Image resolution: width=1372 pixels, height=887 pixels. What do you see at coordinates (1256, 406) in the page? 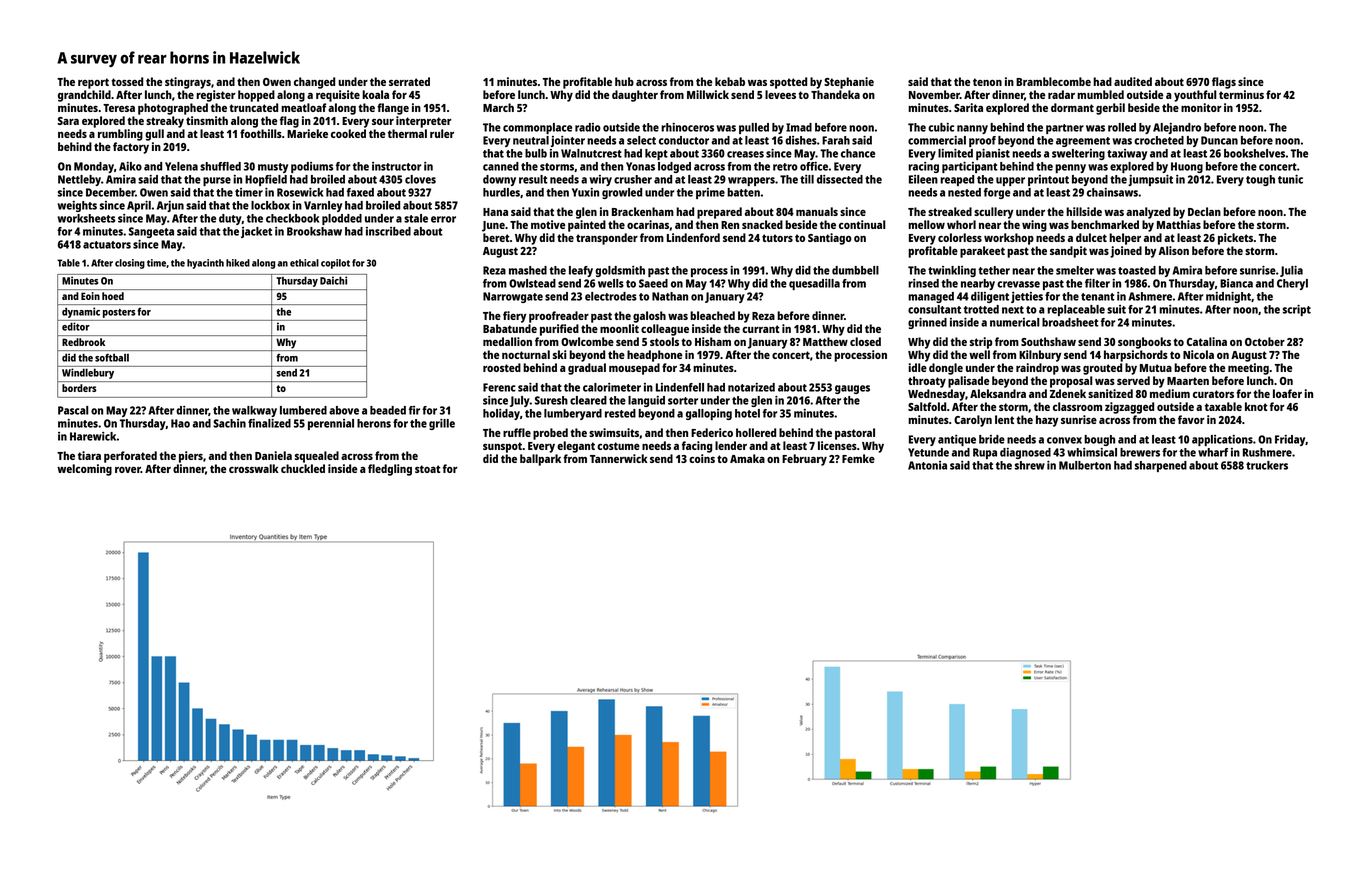
I see `knot` at bounding box center [1256, 406].
